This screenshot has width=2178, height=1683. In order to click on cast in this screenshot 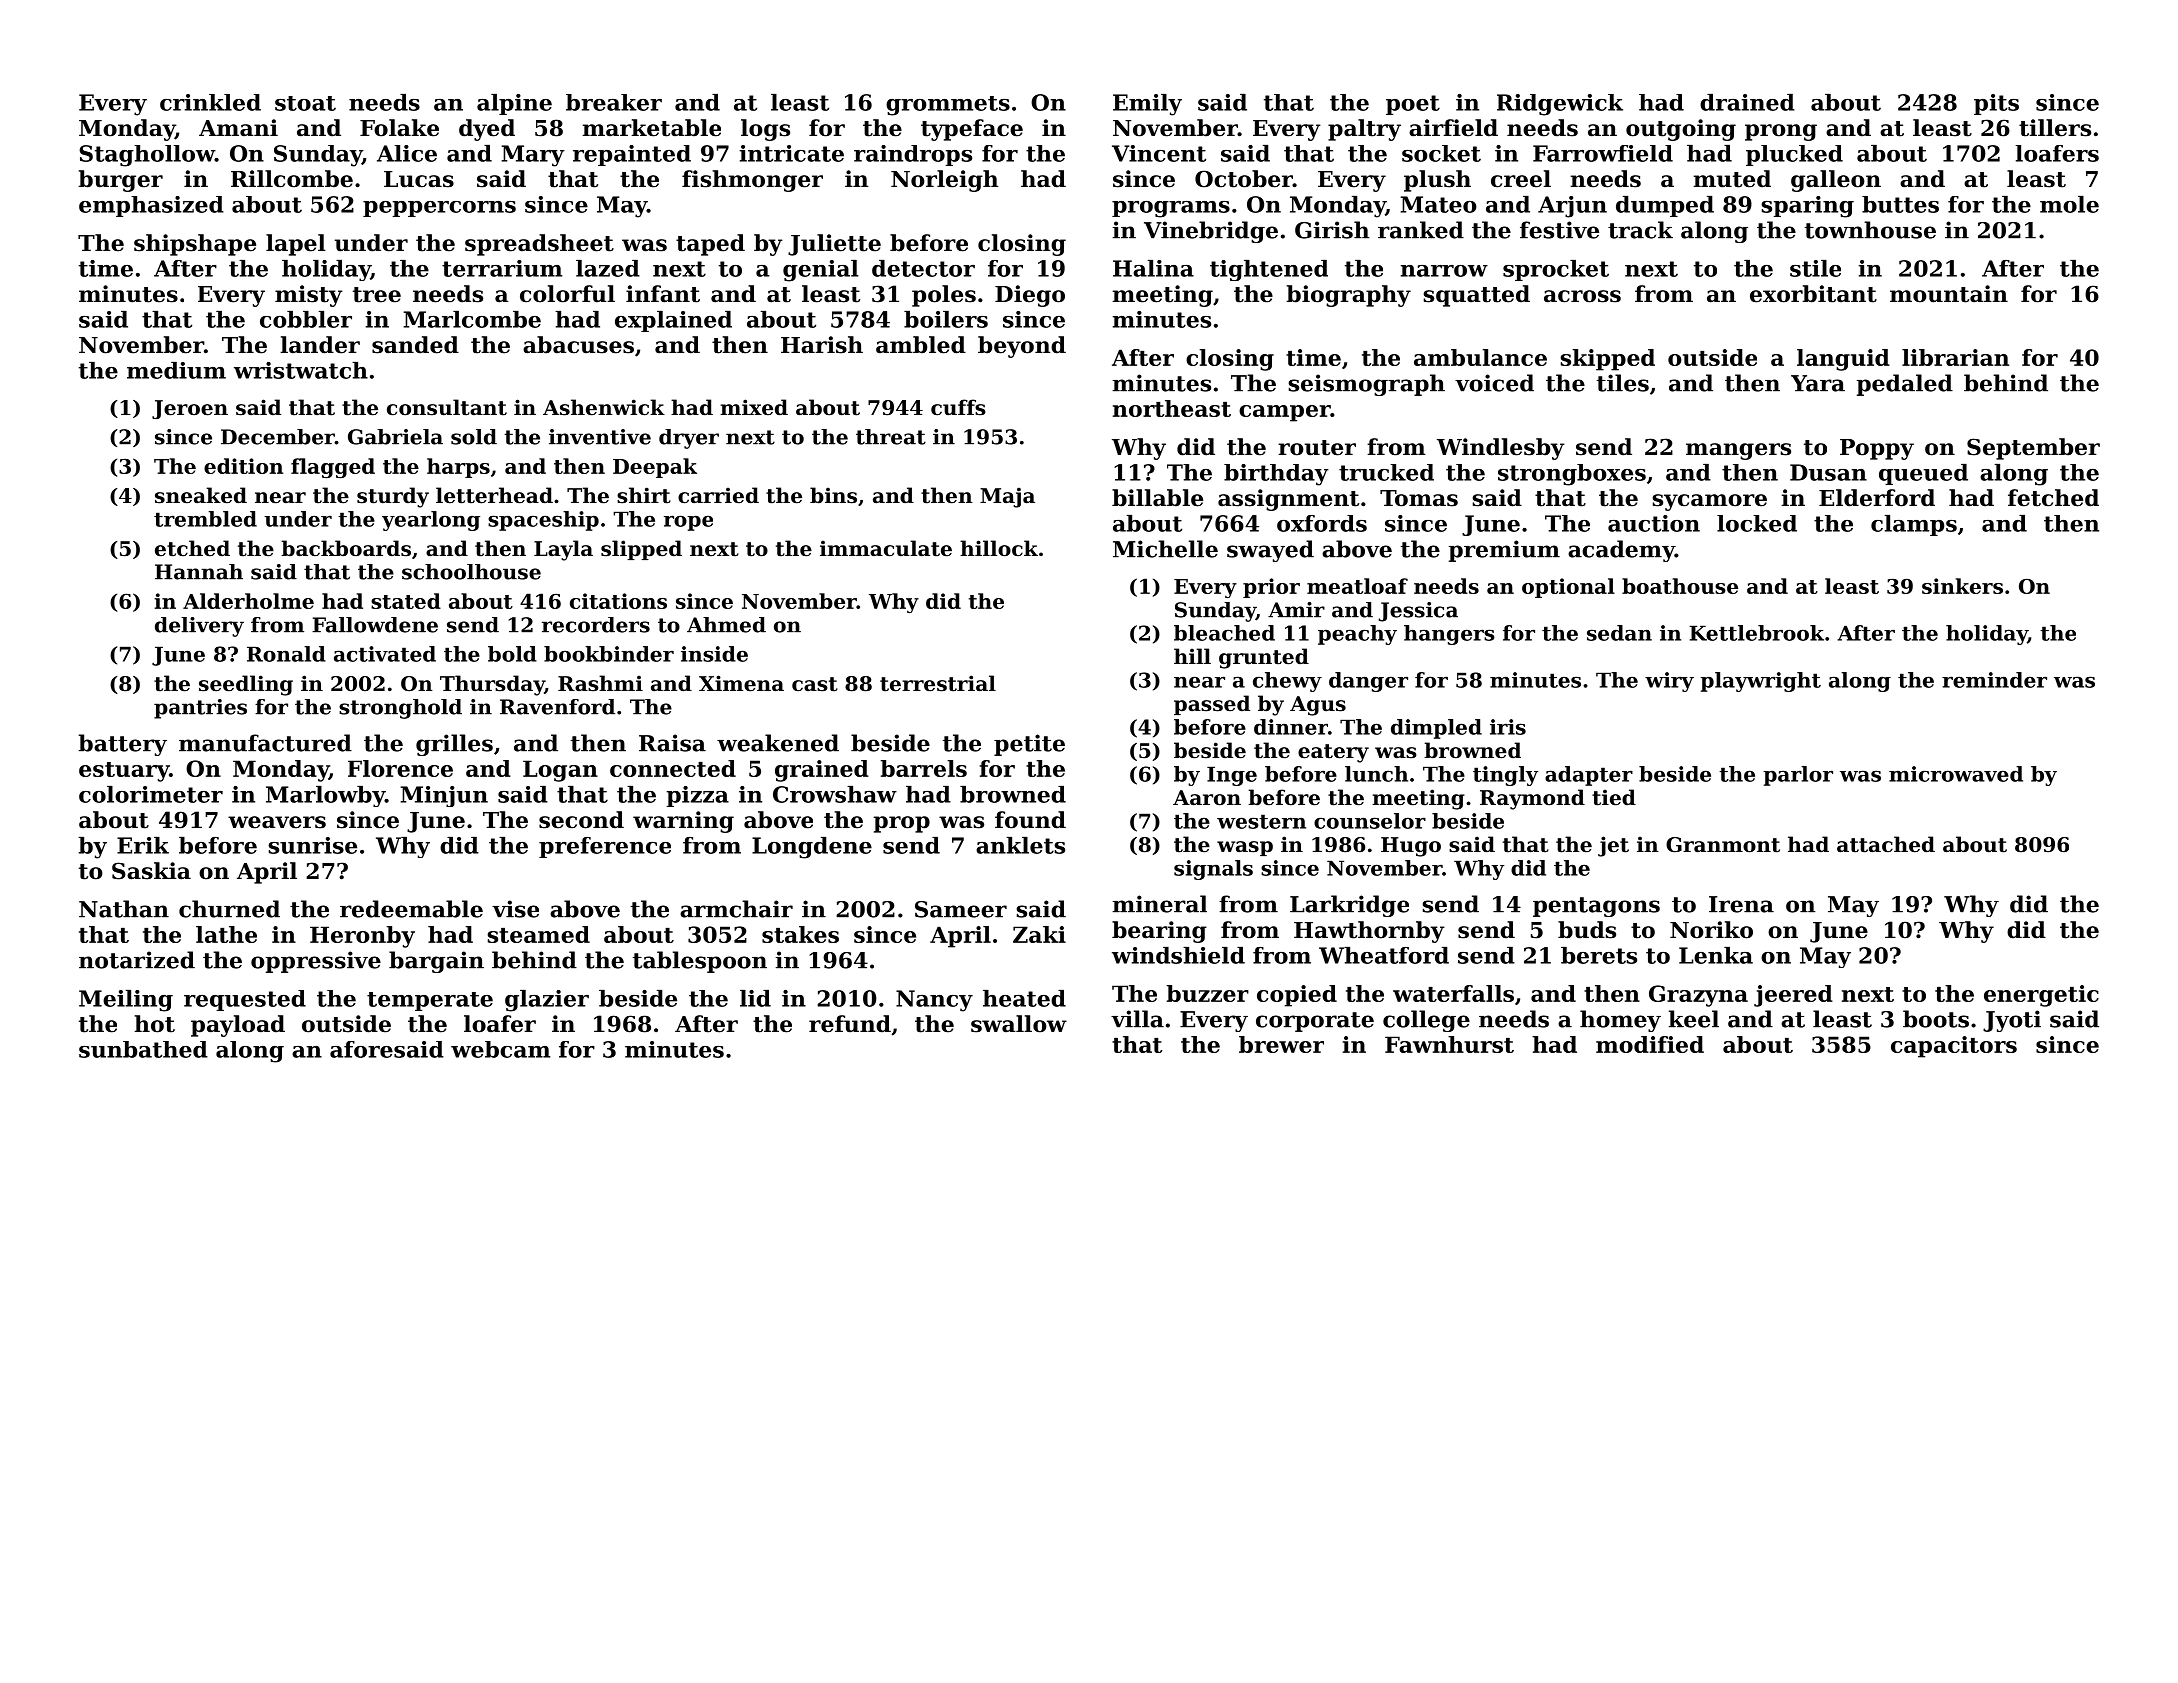, I will do `click(815, 684)`.
